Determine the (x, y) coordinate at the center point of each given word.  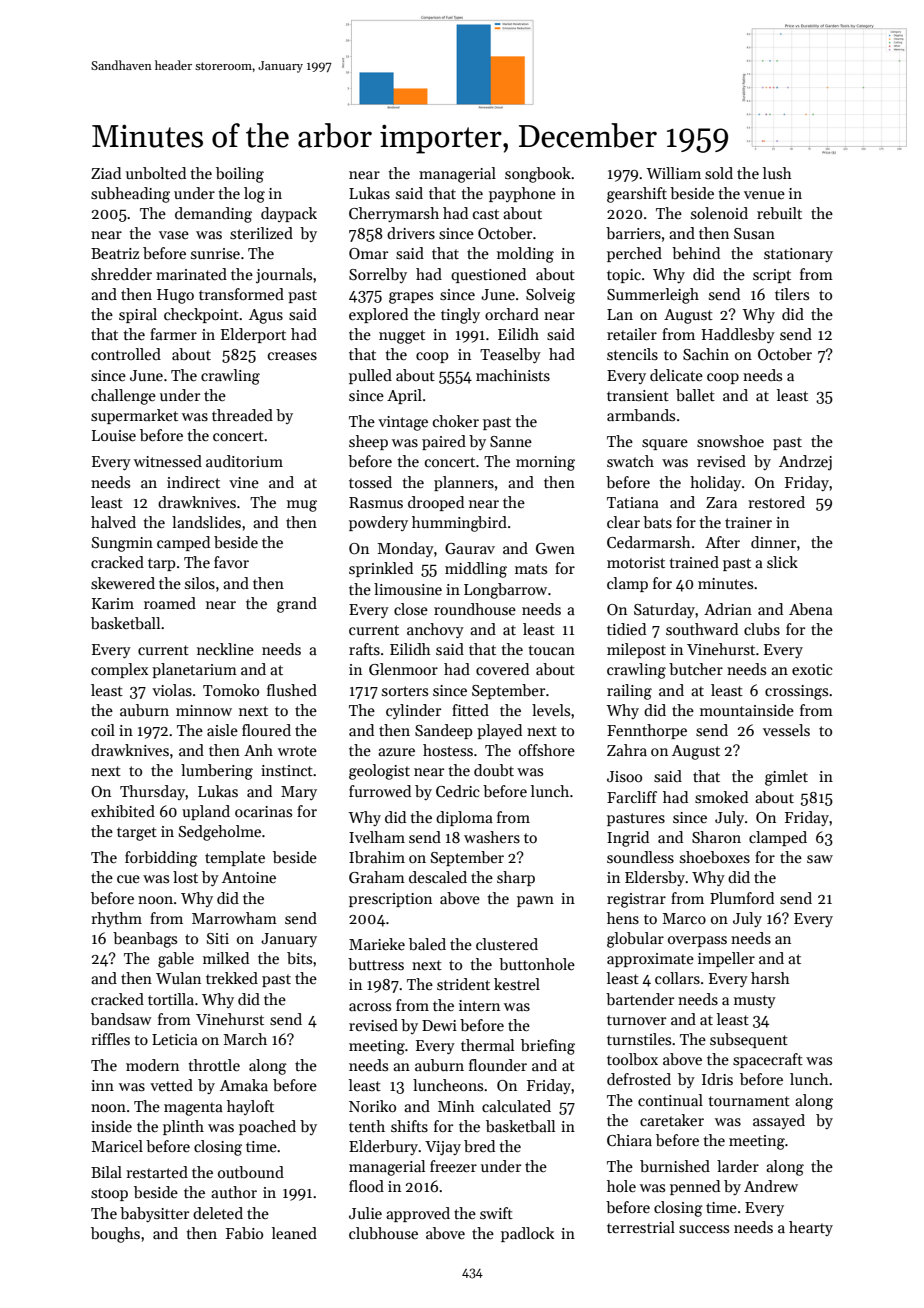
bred (479, 1146)
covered (502, 669)
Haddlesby (738, 335)
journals (284, 276)
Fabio (244, 1233)
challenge (123, 397)
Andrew (771, 1186)
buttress (376, 964)
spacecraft (768, 1060)
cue (128, 879)
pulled (370, 376)
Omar (368, 254)
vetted (171, 1085)
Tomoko (231, 690)
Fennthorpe (647, 731)
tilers (792, 294)
